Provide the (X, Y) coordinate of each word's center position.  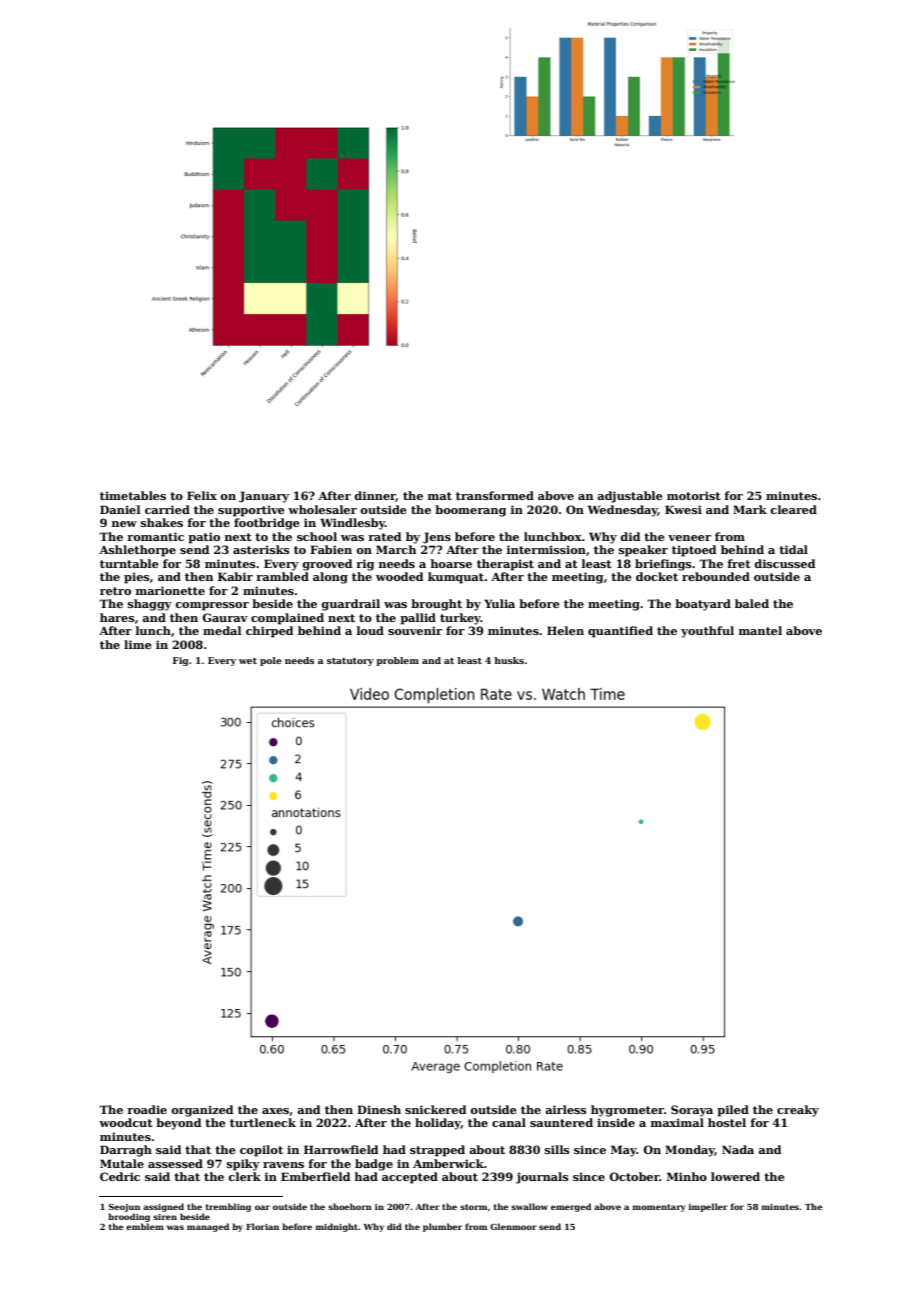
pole (271, 661)
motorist (694, 495)
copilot (261, 1151)
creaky (798, 1111)
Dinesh (379, 1109)
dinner (375, 496)
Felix (202, 495)
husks (509, 660)
